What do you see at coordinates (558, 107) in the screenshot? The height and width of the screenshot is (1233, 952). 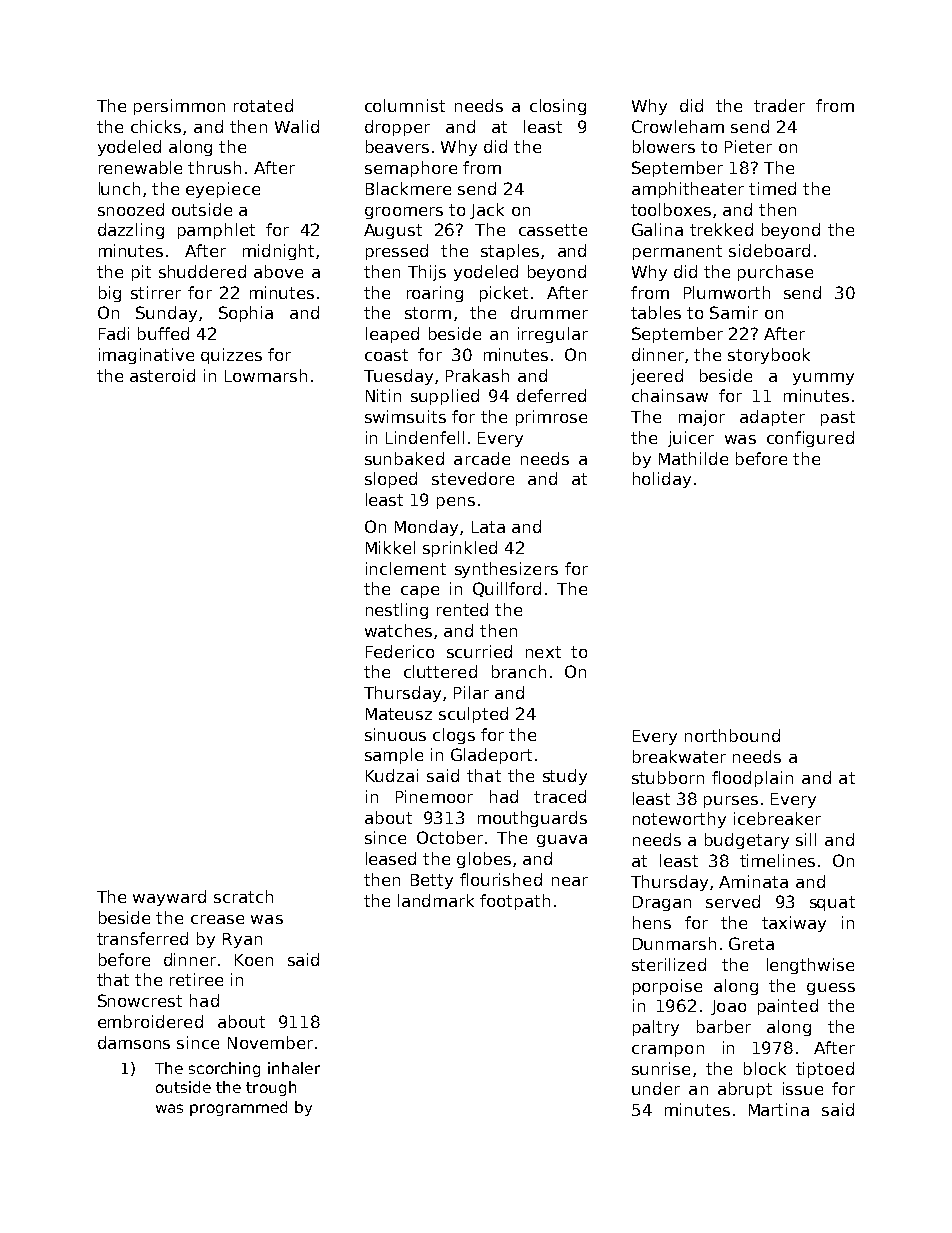 I see `closing` at bounding box center [558, 107].
